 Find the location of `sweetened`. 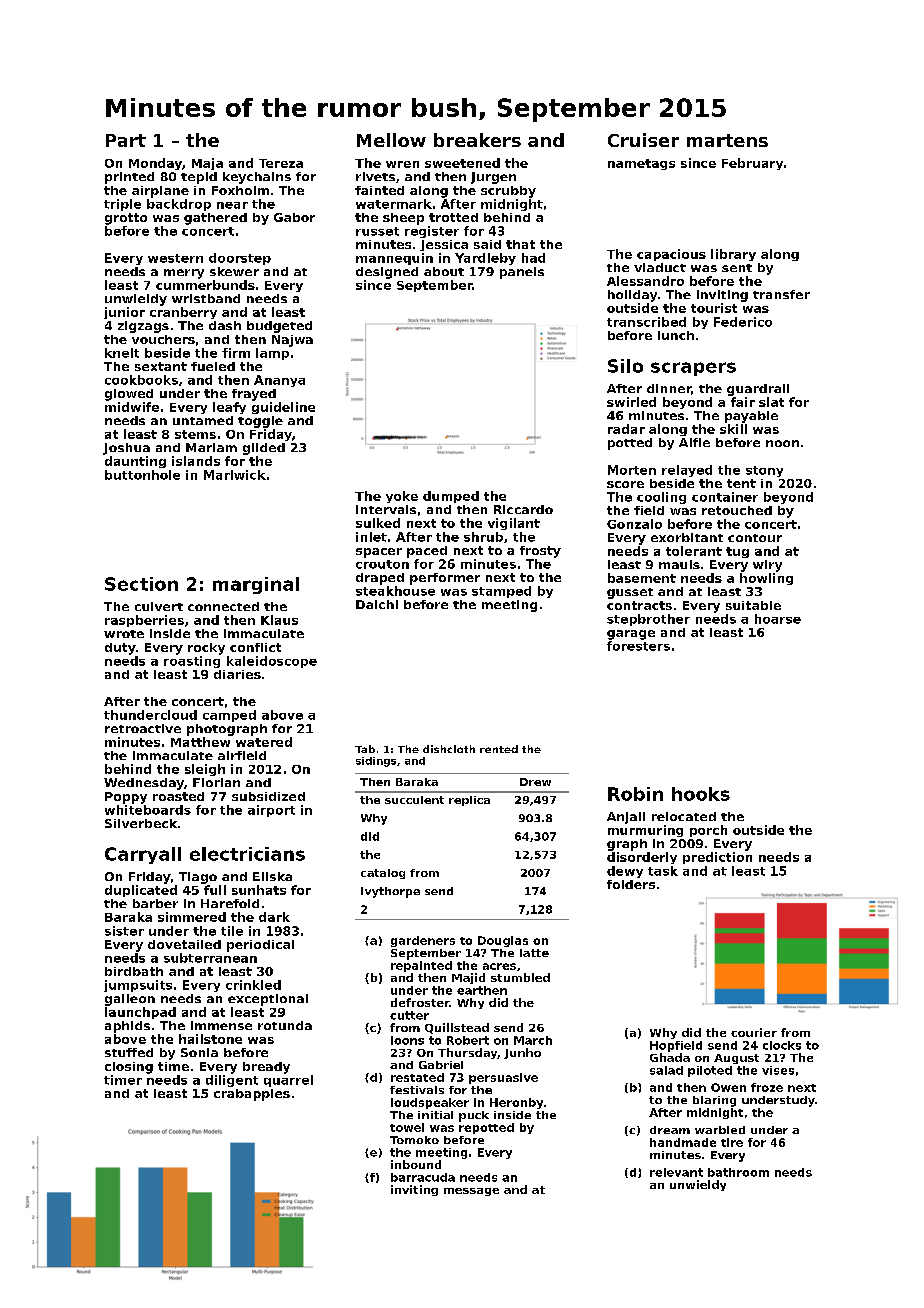

sweetened is located at coordinates (462, 163).
